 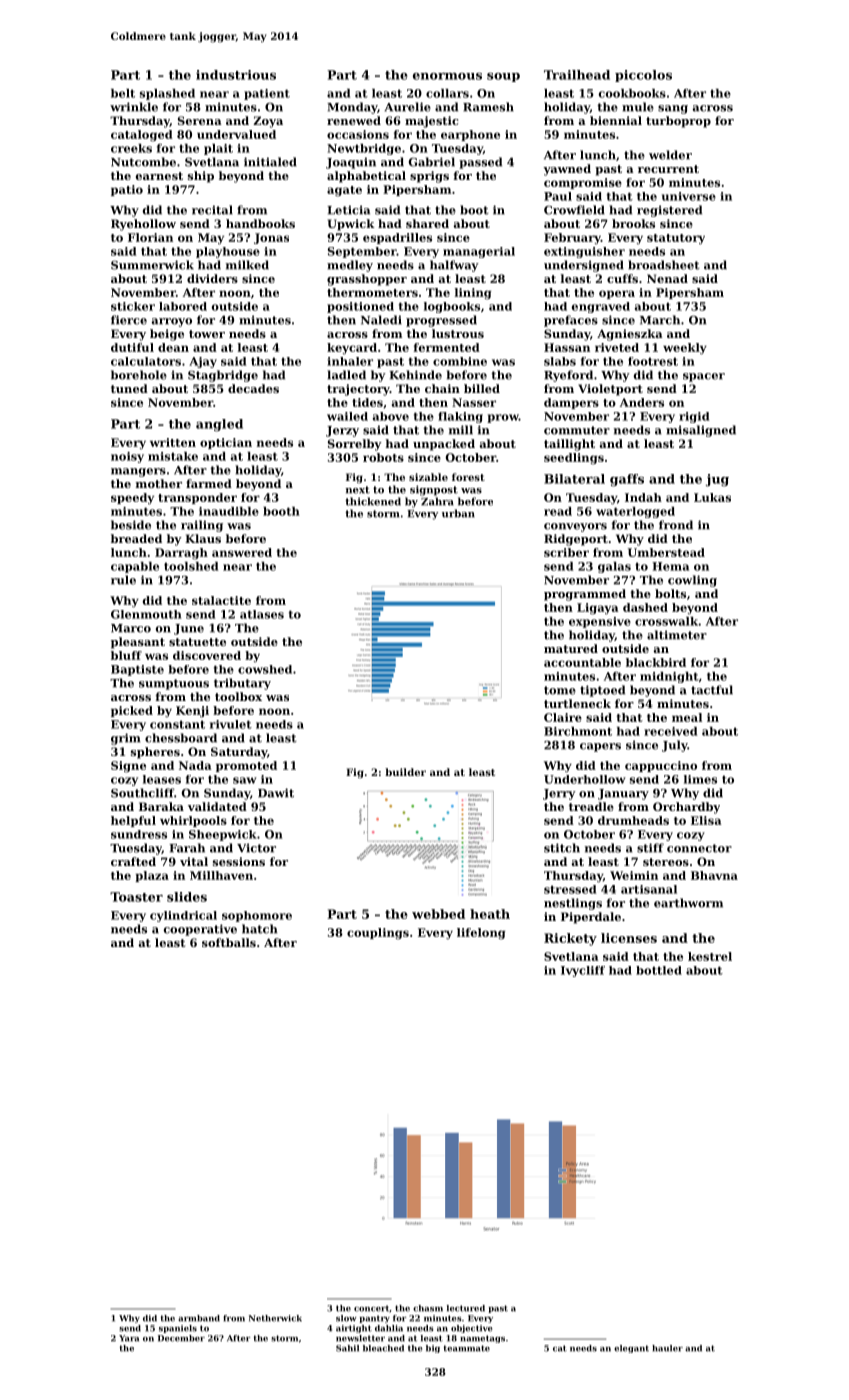 I want to click on waterlogged, so click(x=635, y=512).
